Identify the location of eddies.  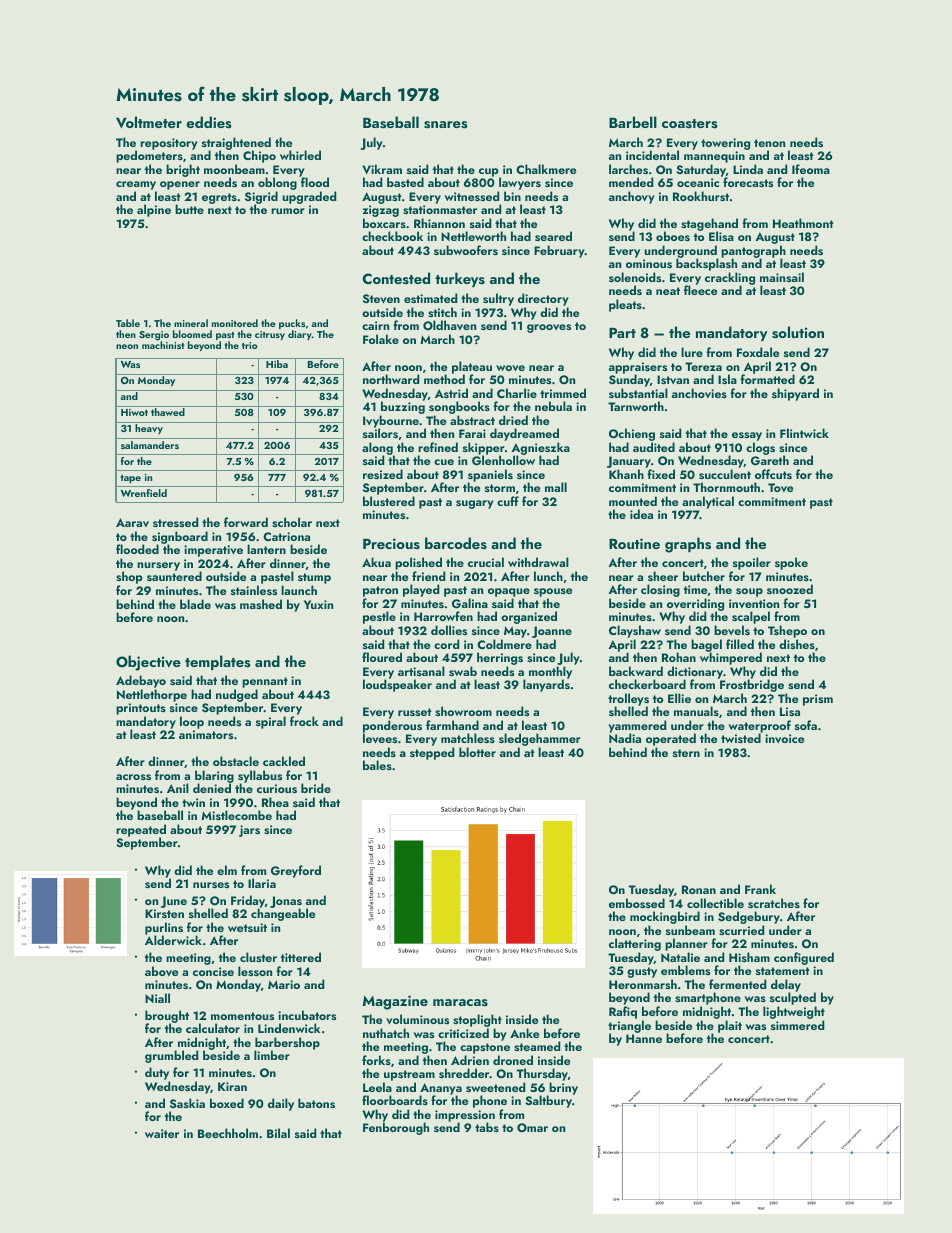
(209, 122).
